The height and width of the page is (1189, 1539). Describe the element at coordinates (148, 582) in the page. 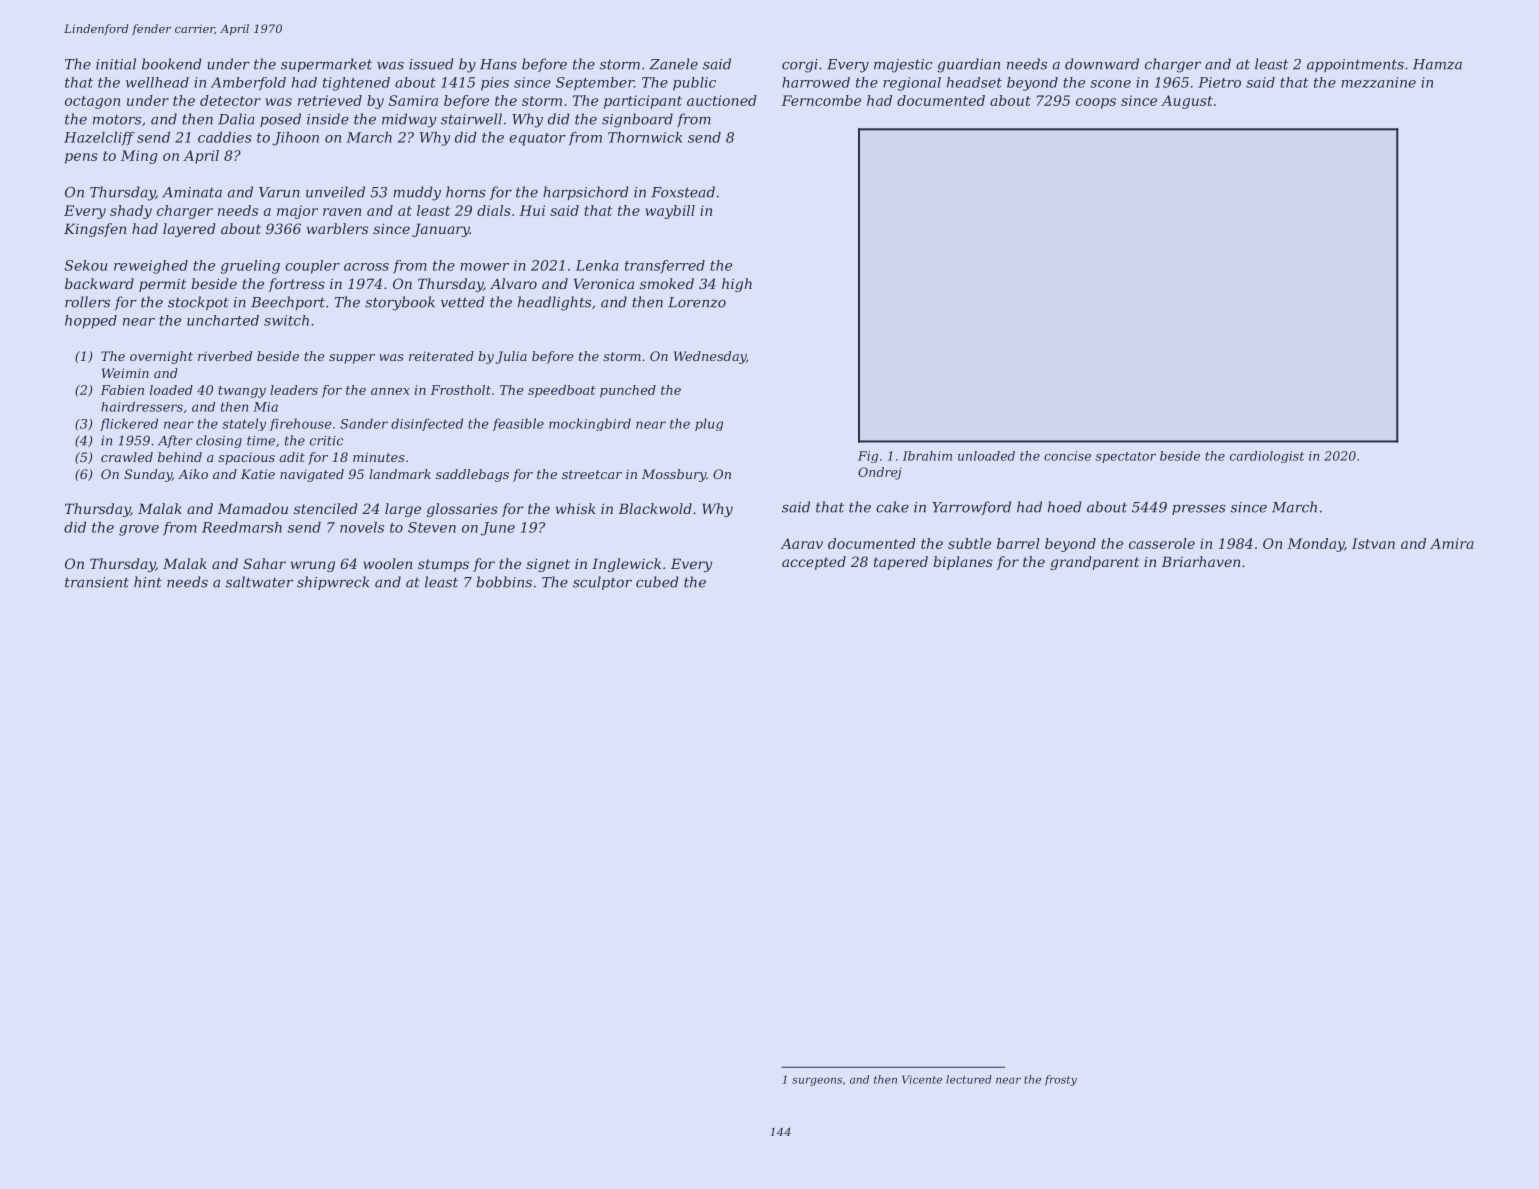

I see `hint` at that location.
